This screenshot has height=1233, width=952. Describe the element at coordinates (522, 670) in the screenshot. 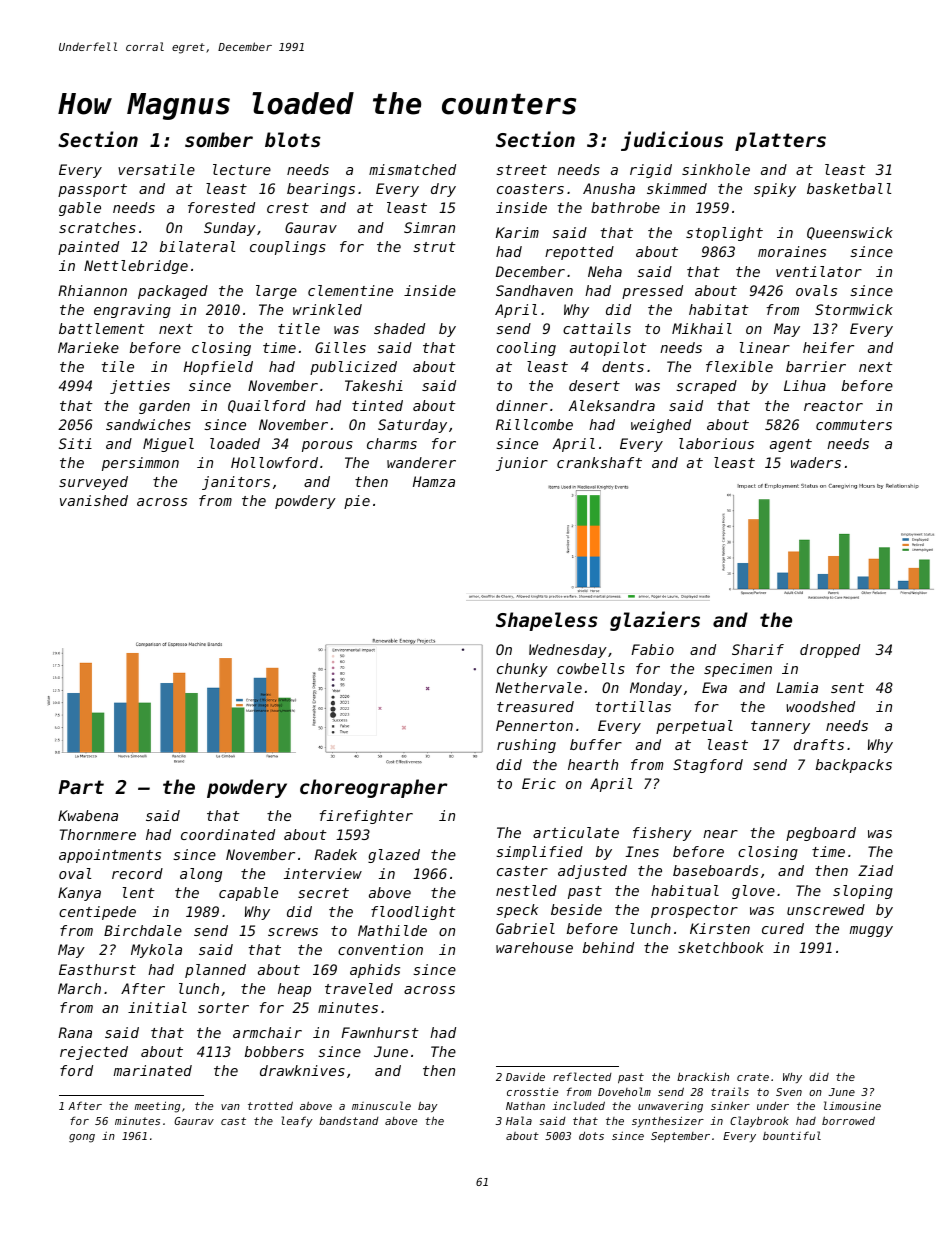

I see `chunky` at that location.
